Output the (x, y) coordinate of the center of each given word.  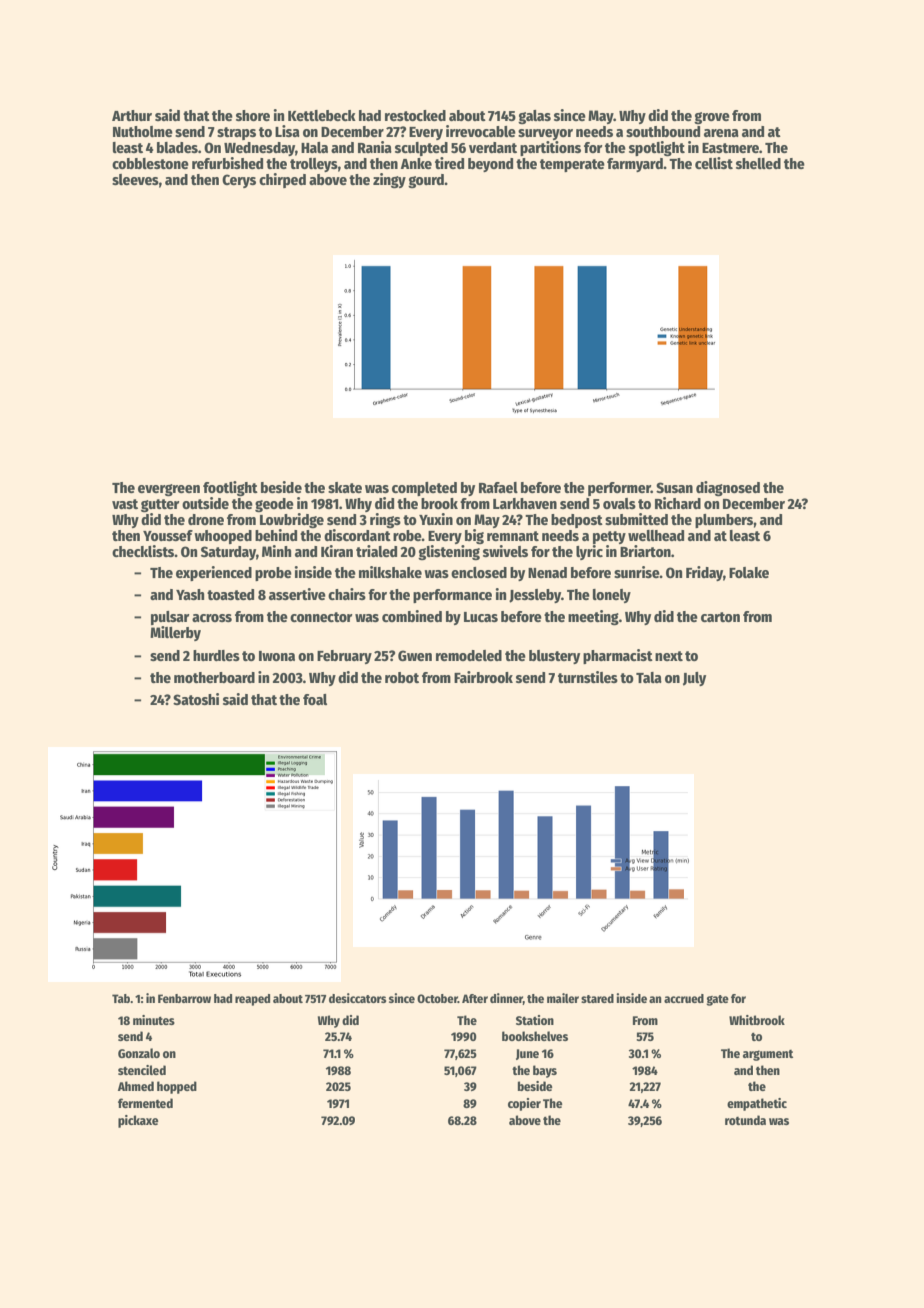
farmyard (635, 165)
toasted (230, 594)
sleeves (135, 179)
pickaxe (138, 1121)
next (669, 656)
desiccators (357, 998)
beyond (490, 165)
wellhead (656, 535)
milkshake (390, 572)
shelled (758, 163)
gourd (426, 181)
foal (315, 699)
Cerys (239, 181)
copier (524, 1104)
